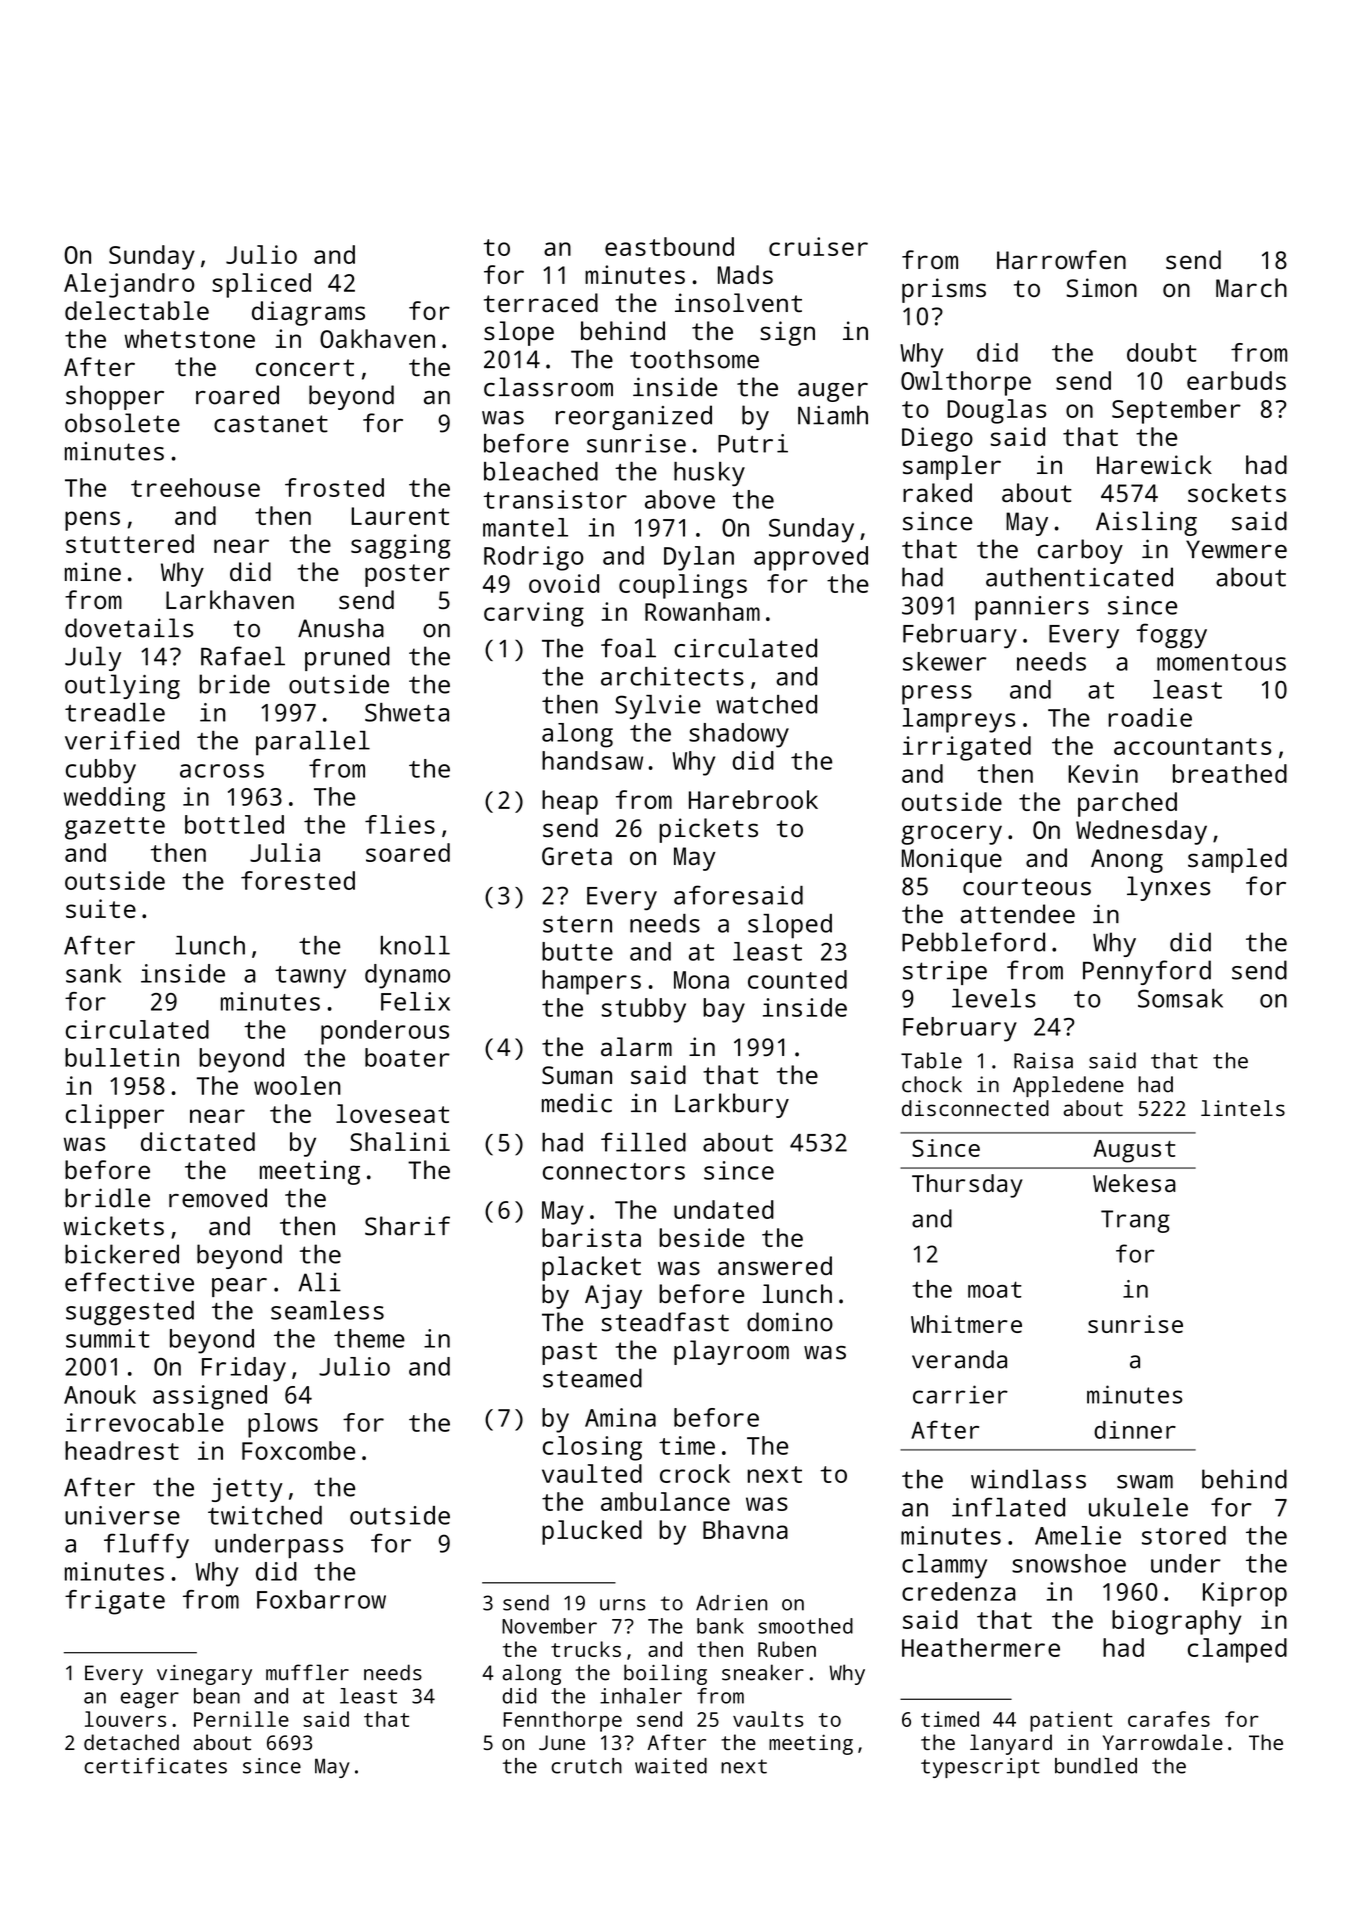 The width and height of the screenshot is (1352, 1912). What do you see at coordinates (683, 586) in the screenshot?
I see `couplings` at bounding box center [683, 586].
